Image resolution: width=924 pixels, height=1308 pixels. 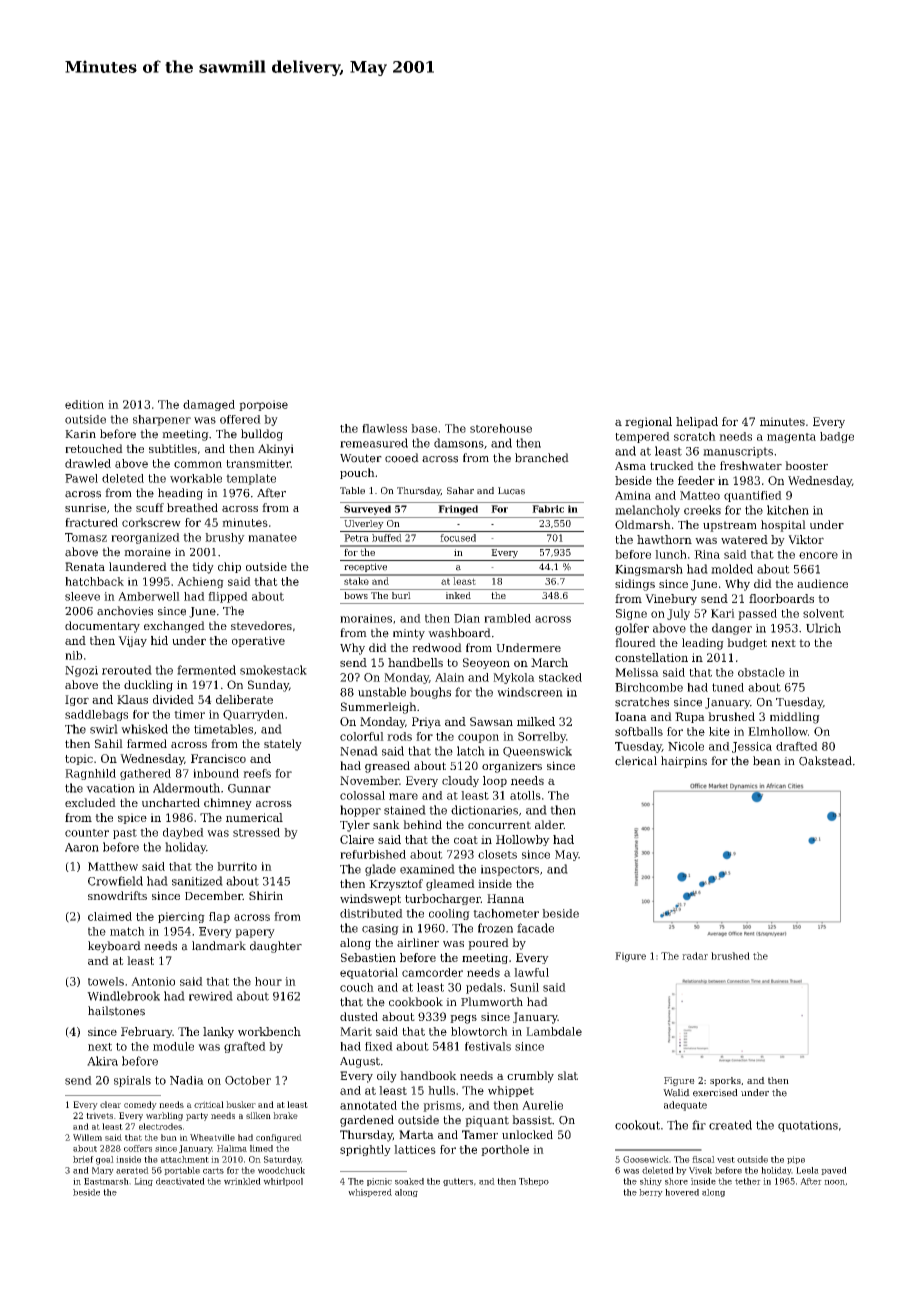 I want to click on Kingsmarsh, so click(x=649, y=570).
